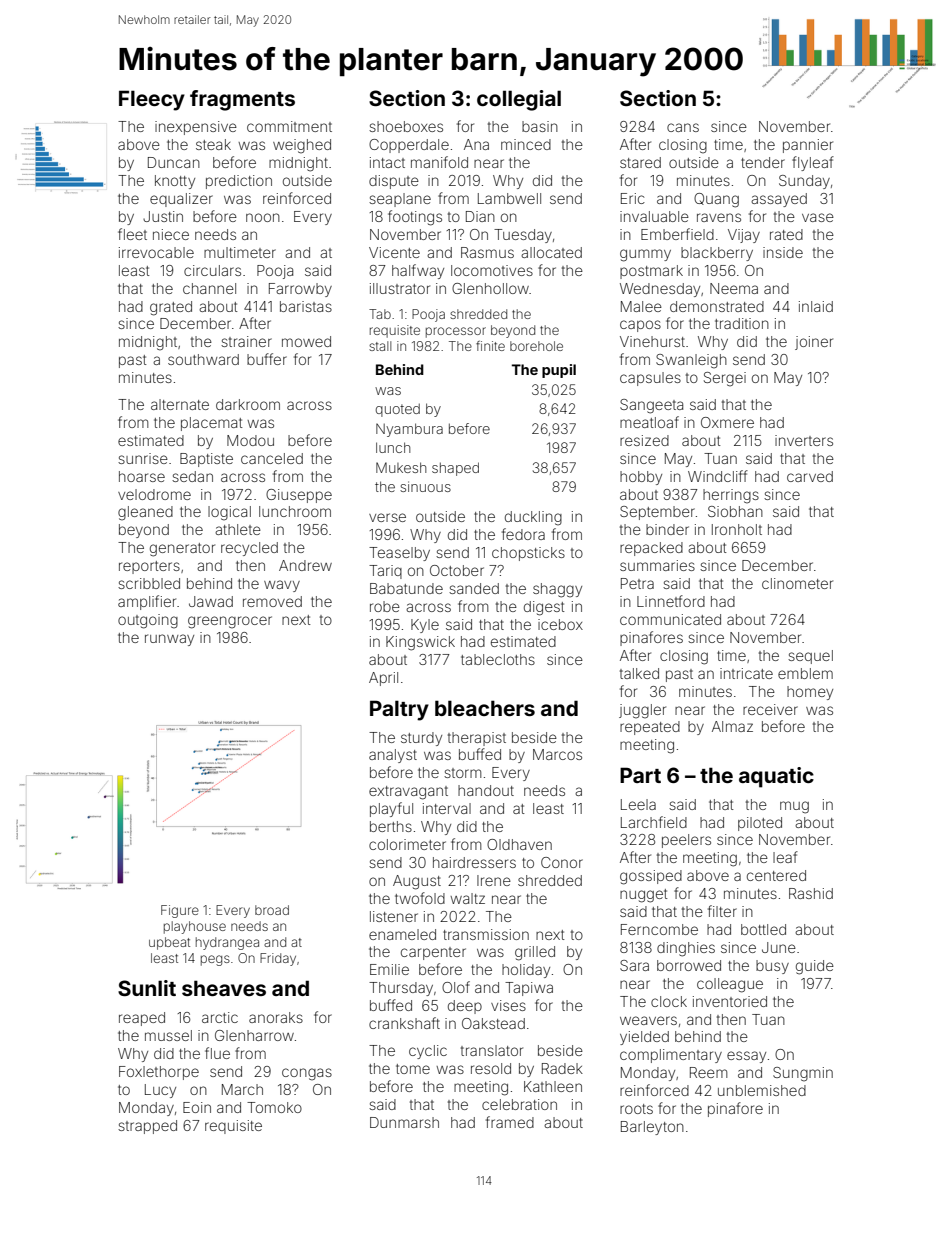  I want to click on collegial, so click(519, 100).
